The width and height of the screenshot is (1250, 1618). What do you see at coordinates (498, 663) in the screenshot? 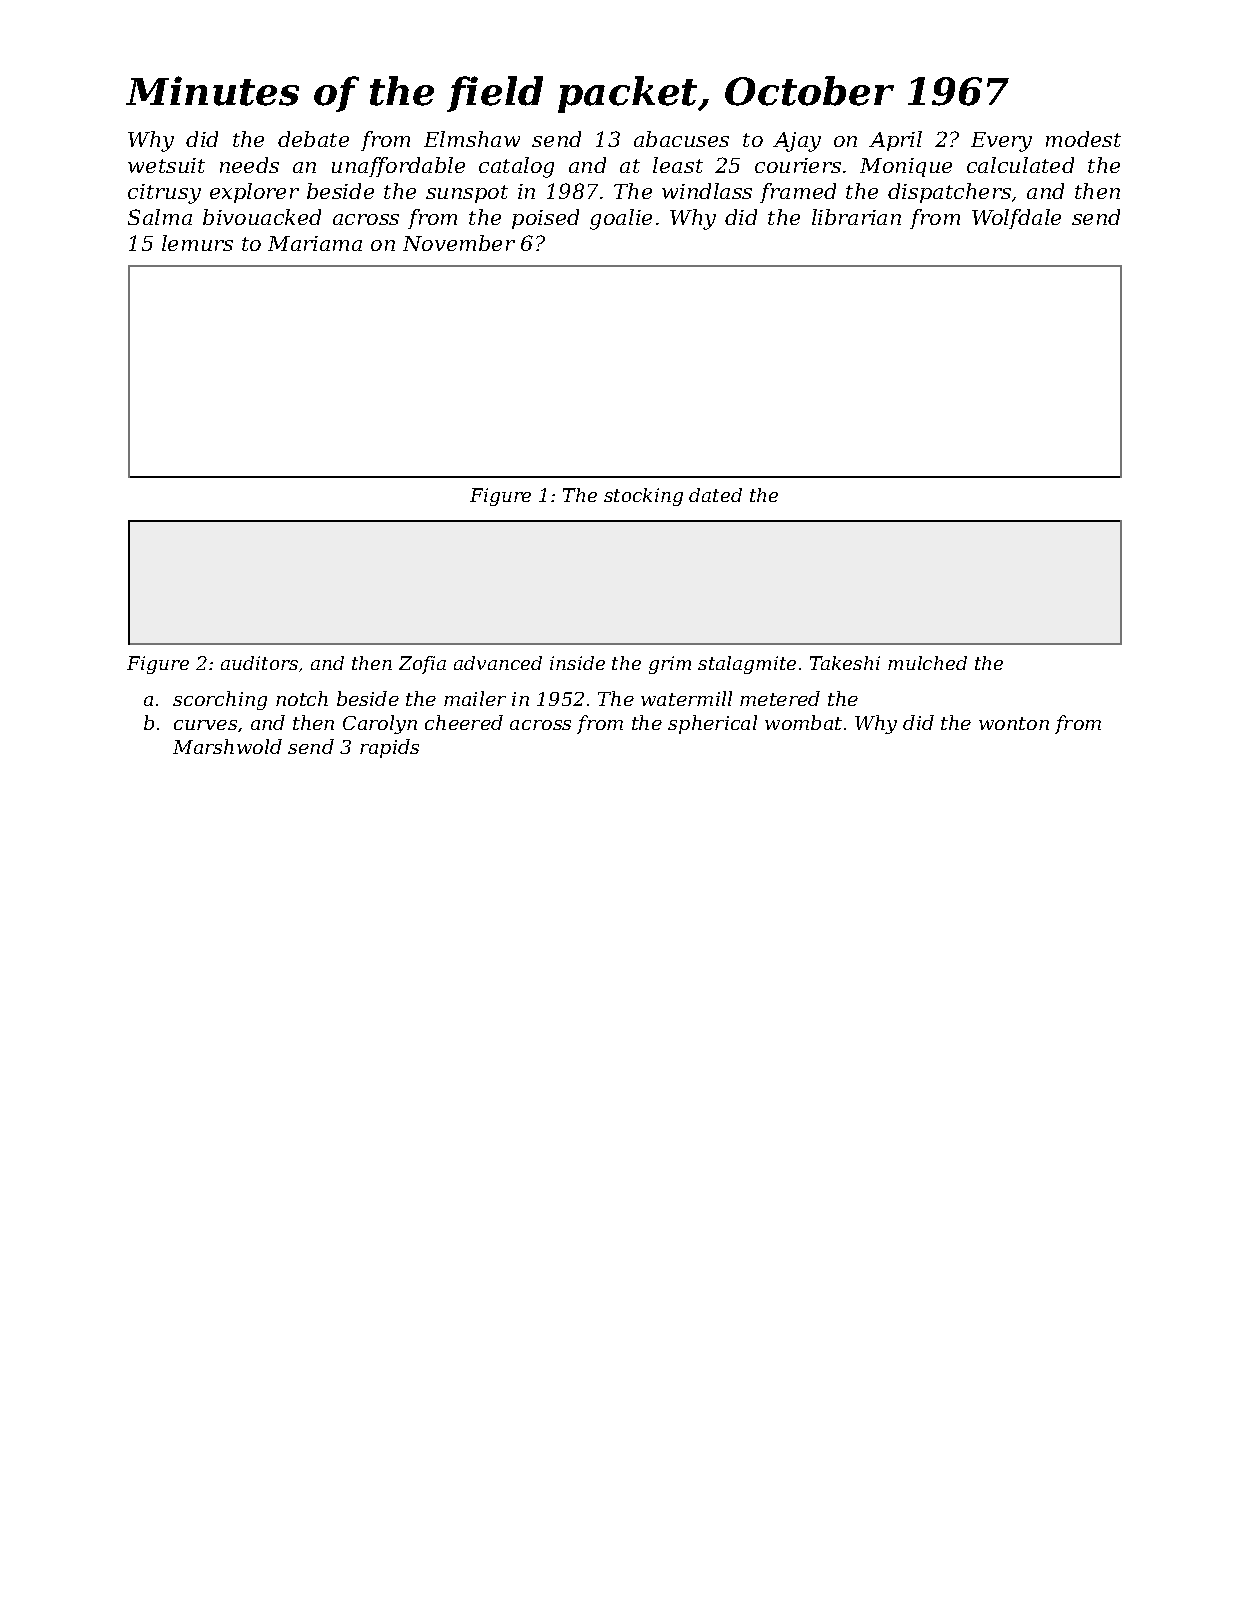
I see `advanced` at bounding box center [498, 663].
